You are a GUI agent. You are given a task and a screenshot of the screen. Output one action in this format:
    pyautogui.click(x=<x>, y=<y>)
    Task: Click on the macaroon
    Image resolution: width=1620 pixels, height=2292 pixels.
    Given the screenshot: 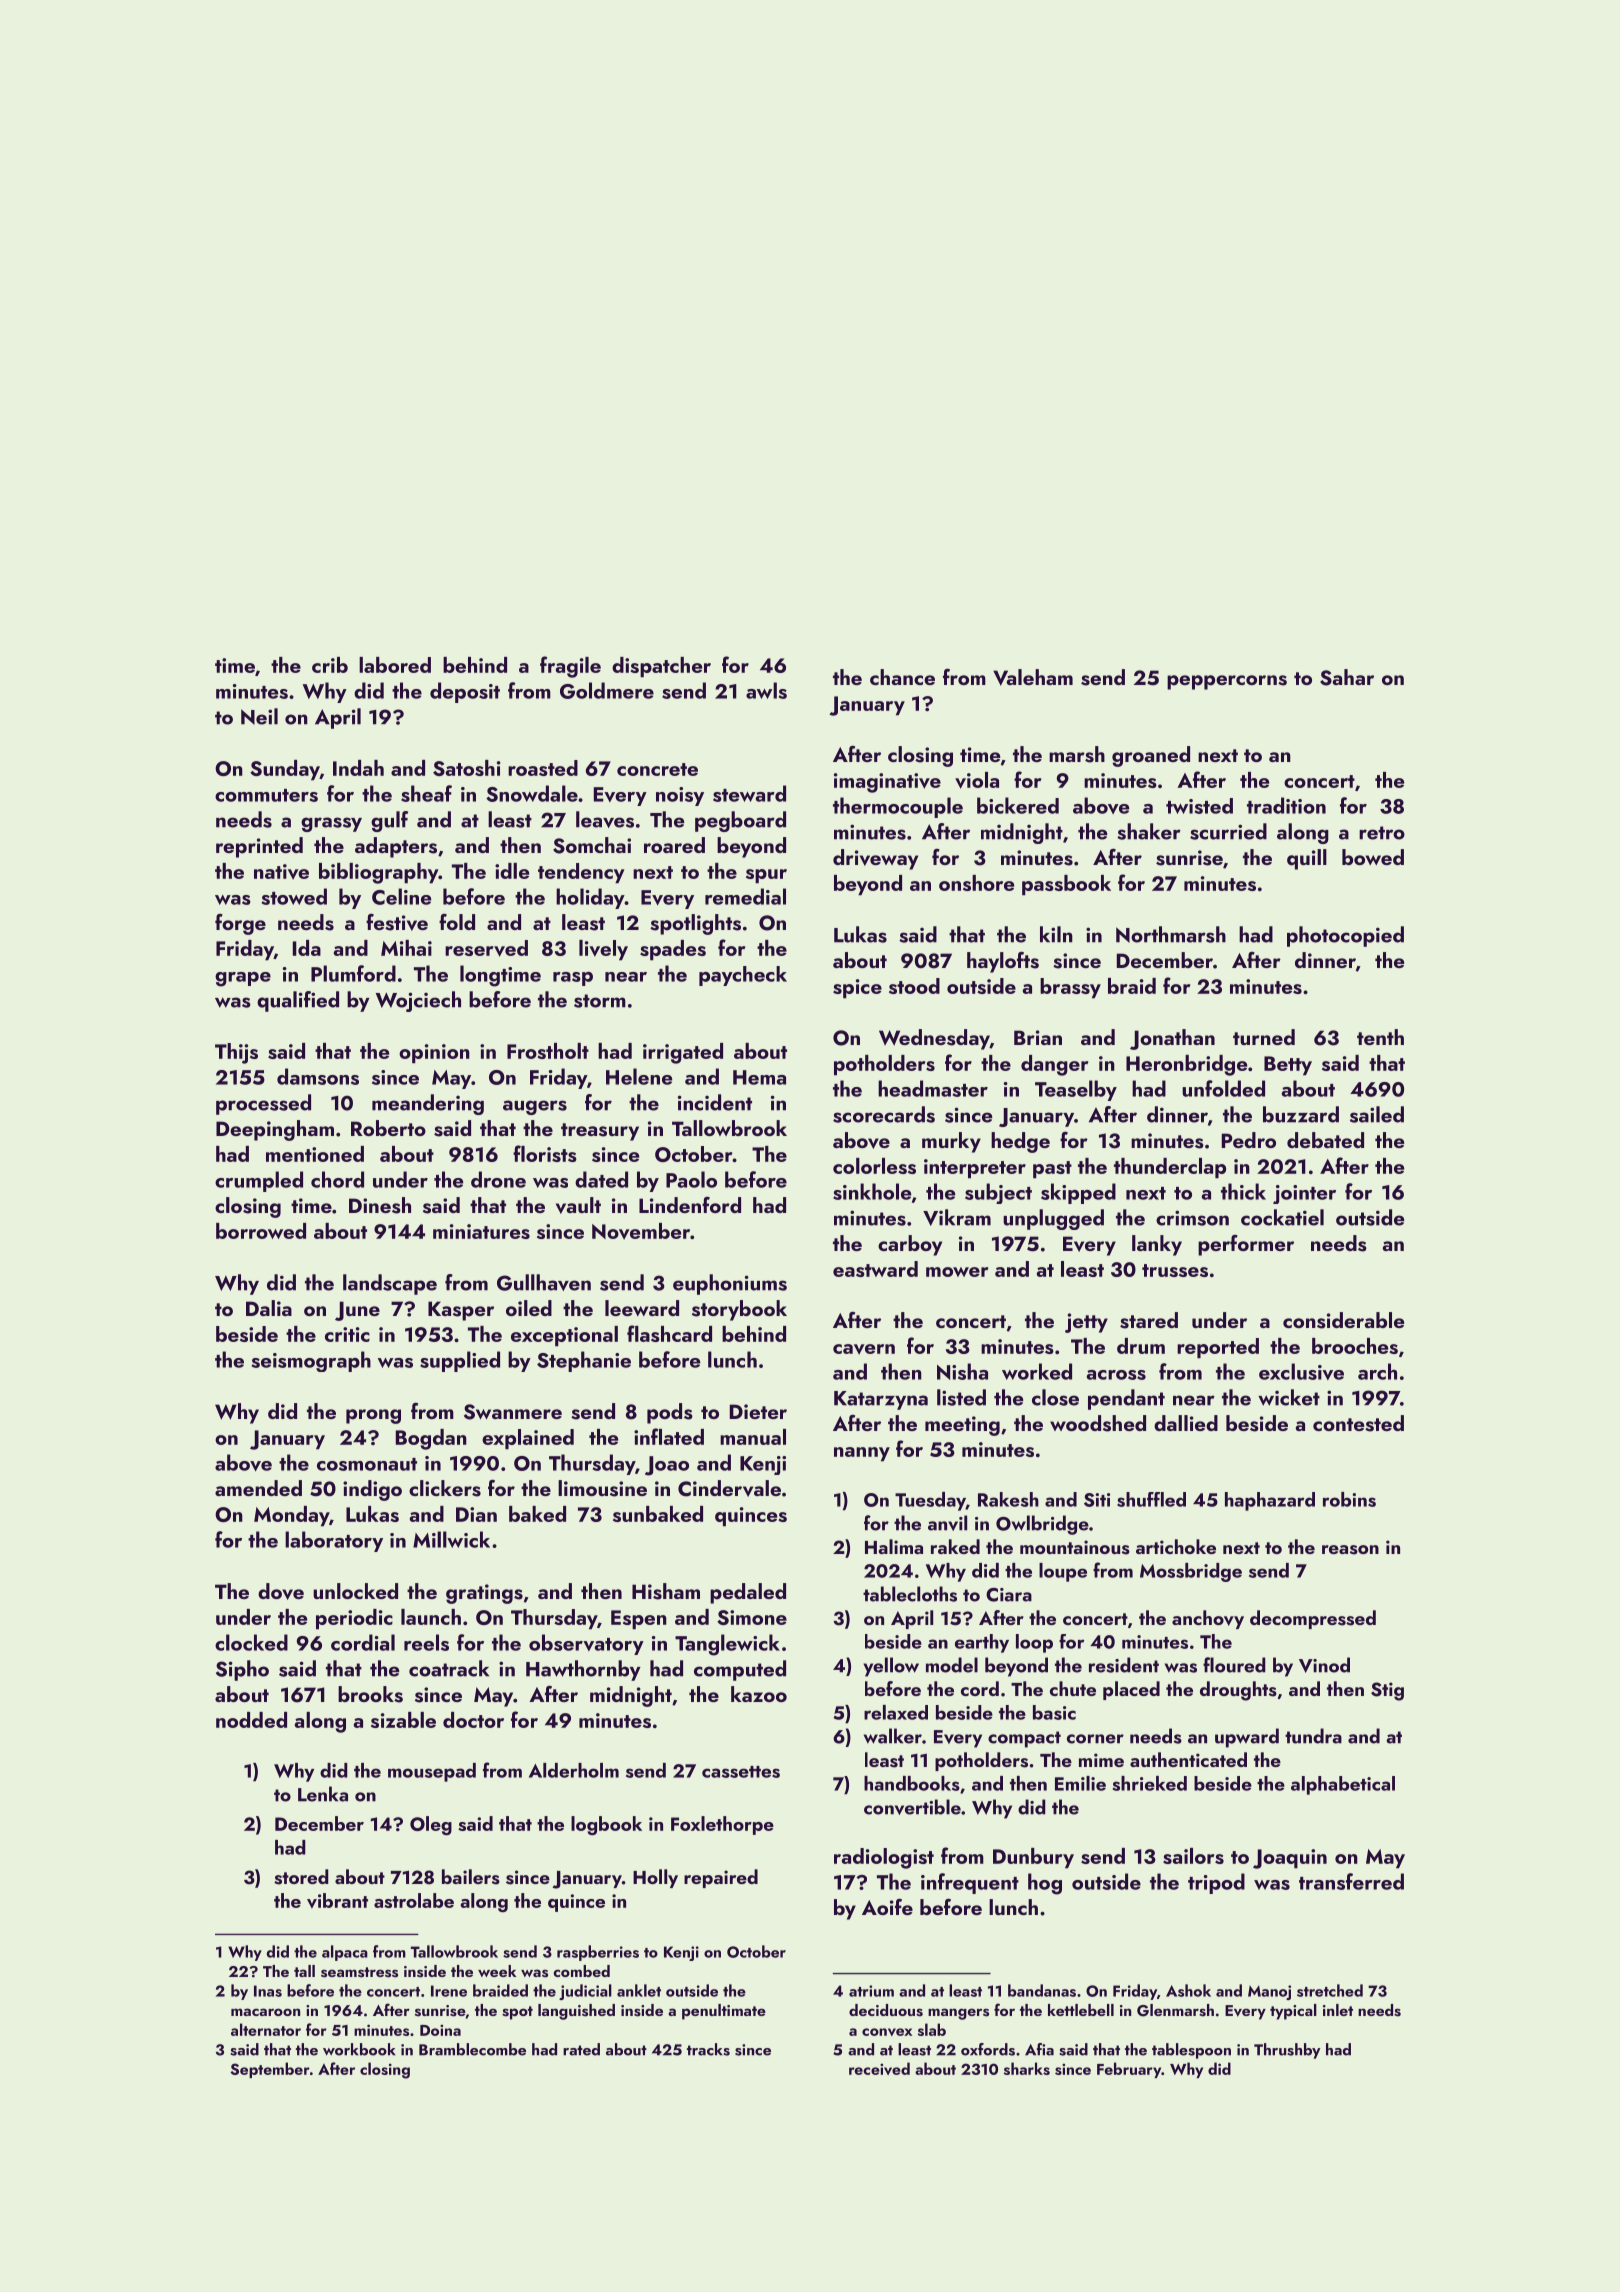 What is the action you would take?
    pyautogui.click(x=265, y=2012)
